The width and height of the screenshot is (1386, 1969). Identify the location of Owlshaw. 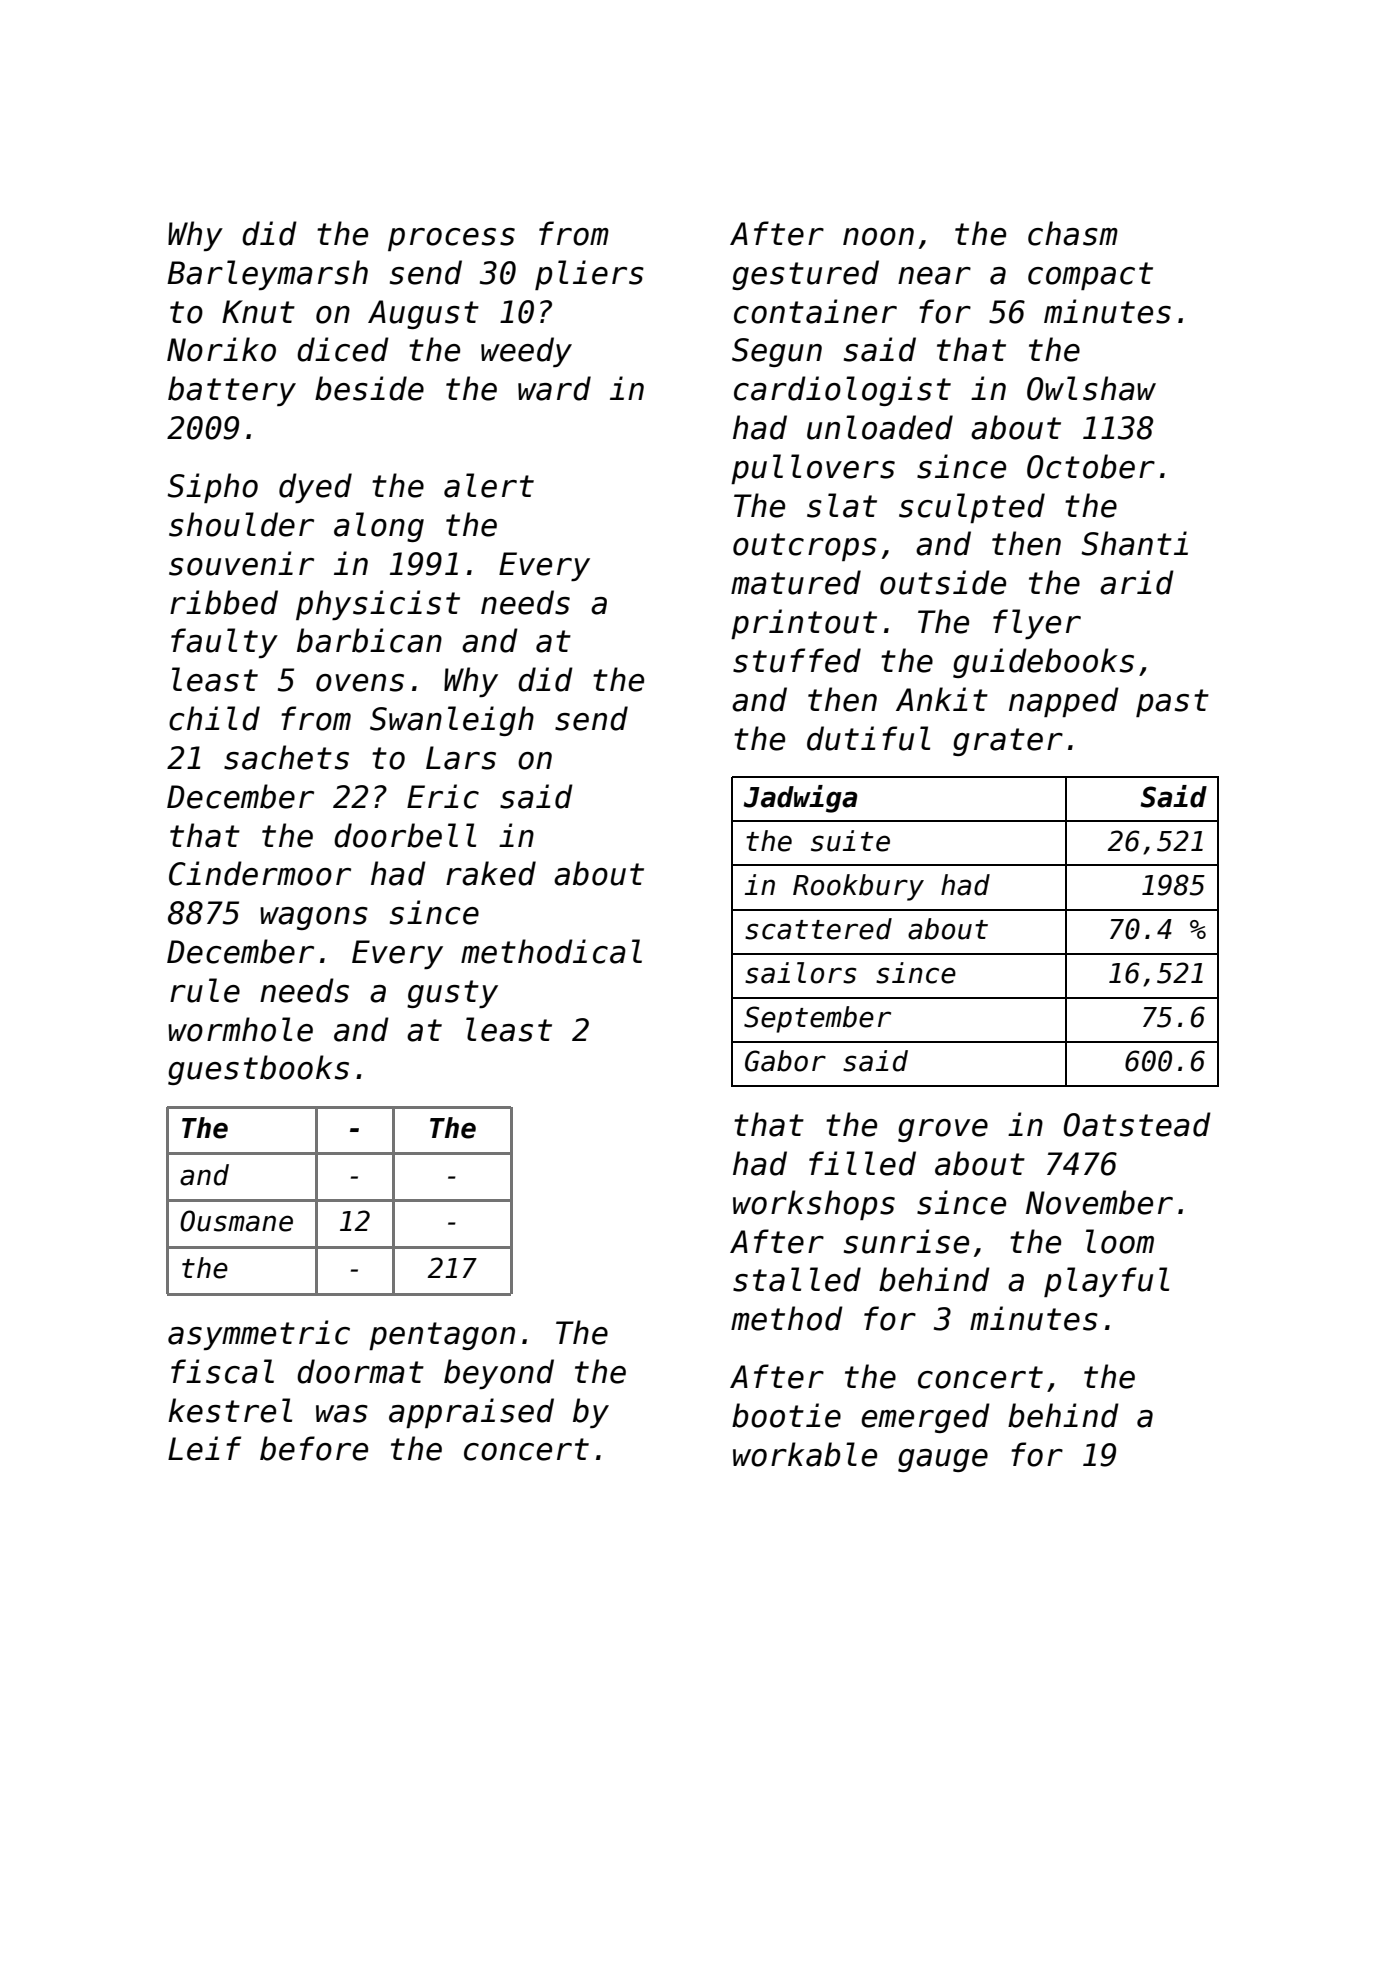
(1091, 388).
